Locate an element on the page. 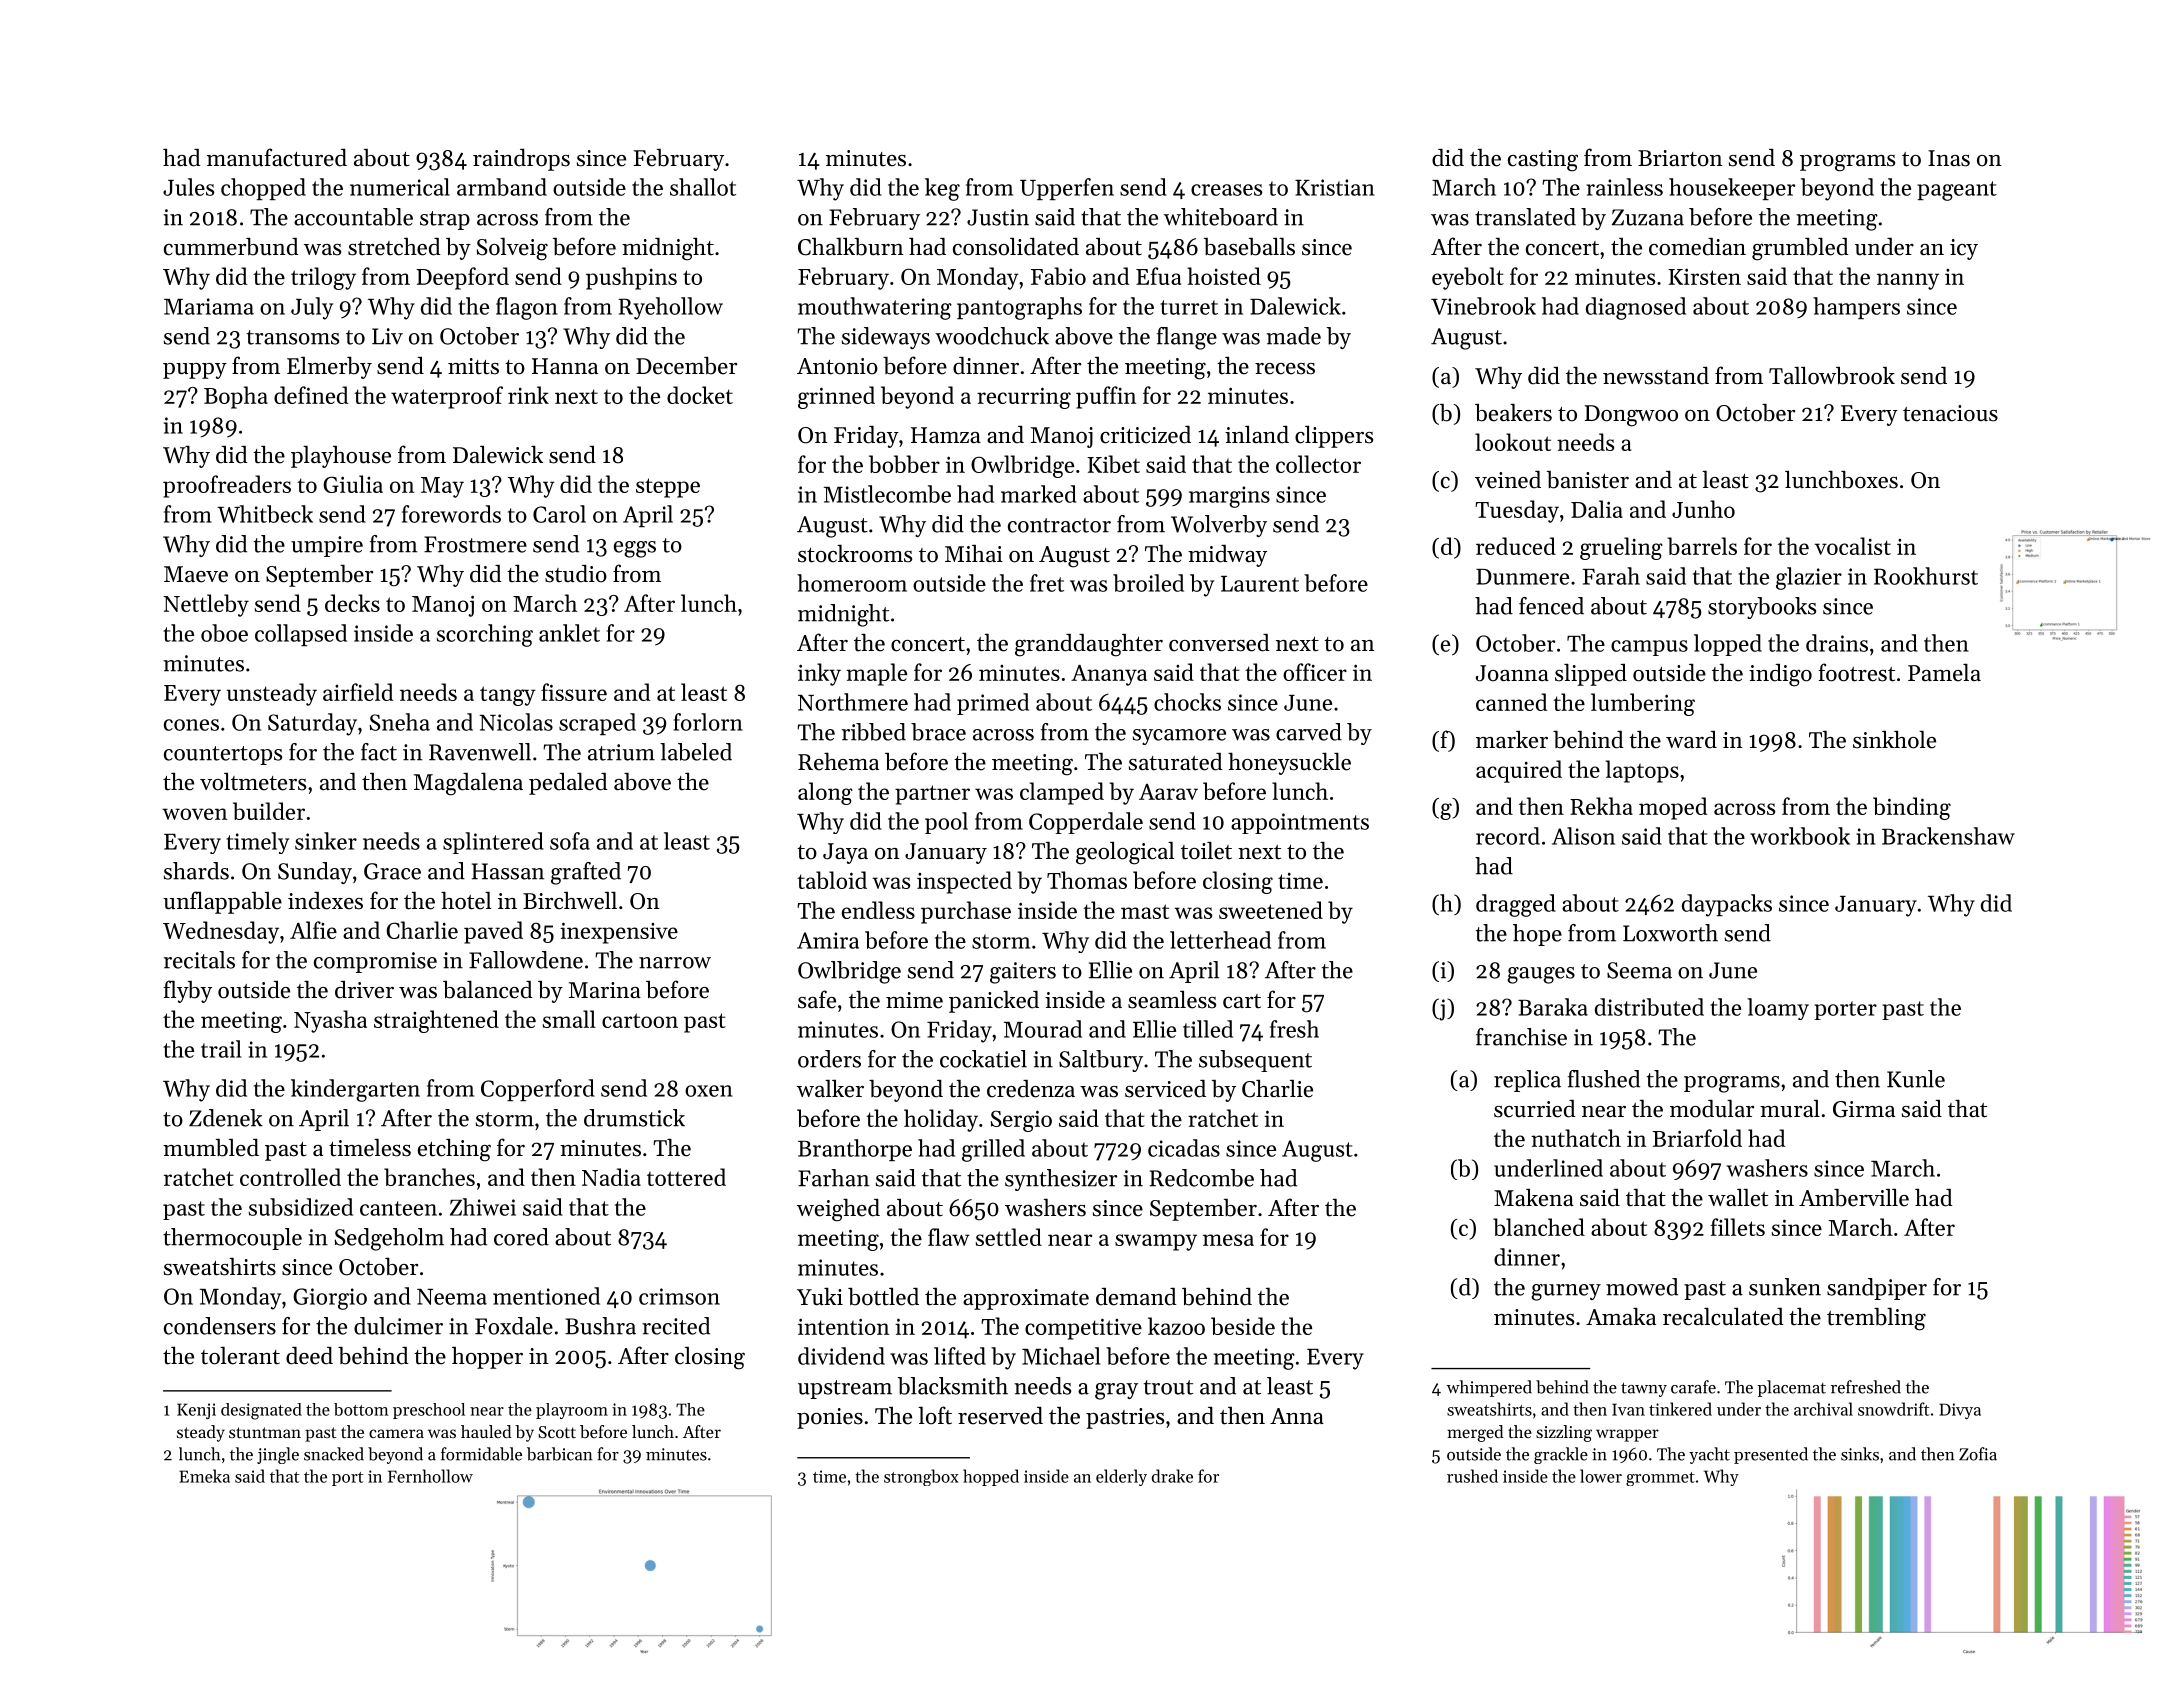  loamy is located at coordinates (1778, 1009).
